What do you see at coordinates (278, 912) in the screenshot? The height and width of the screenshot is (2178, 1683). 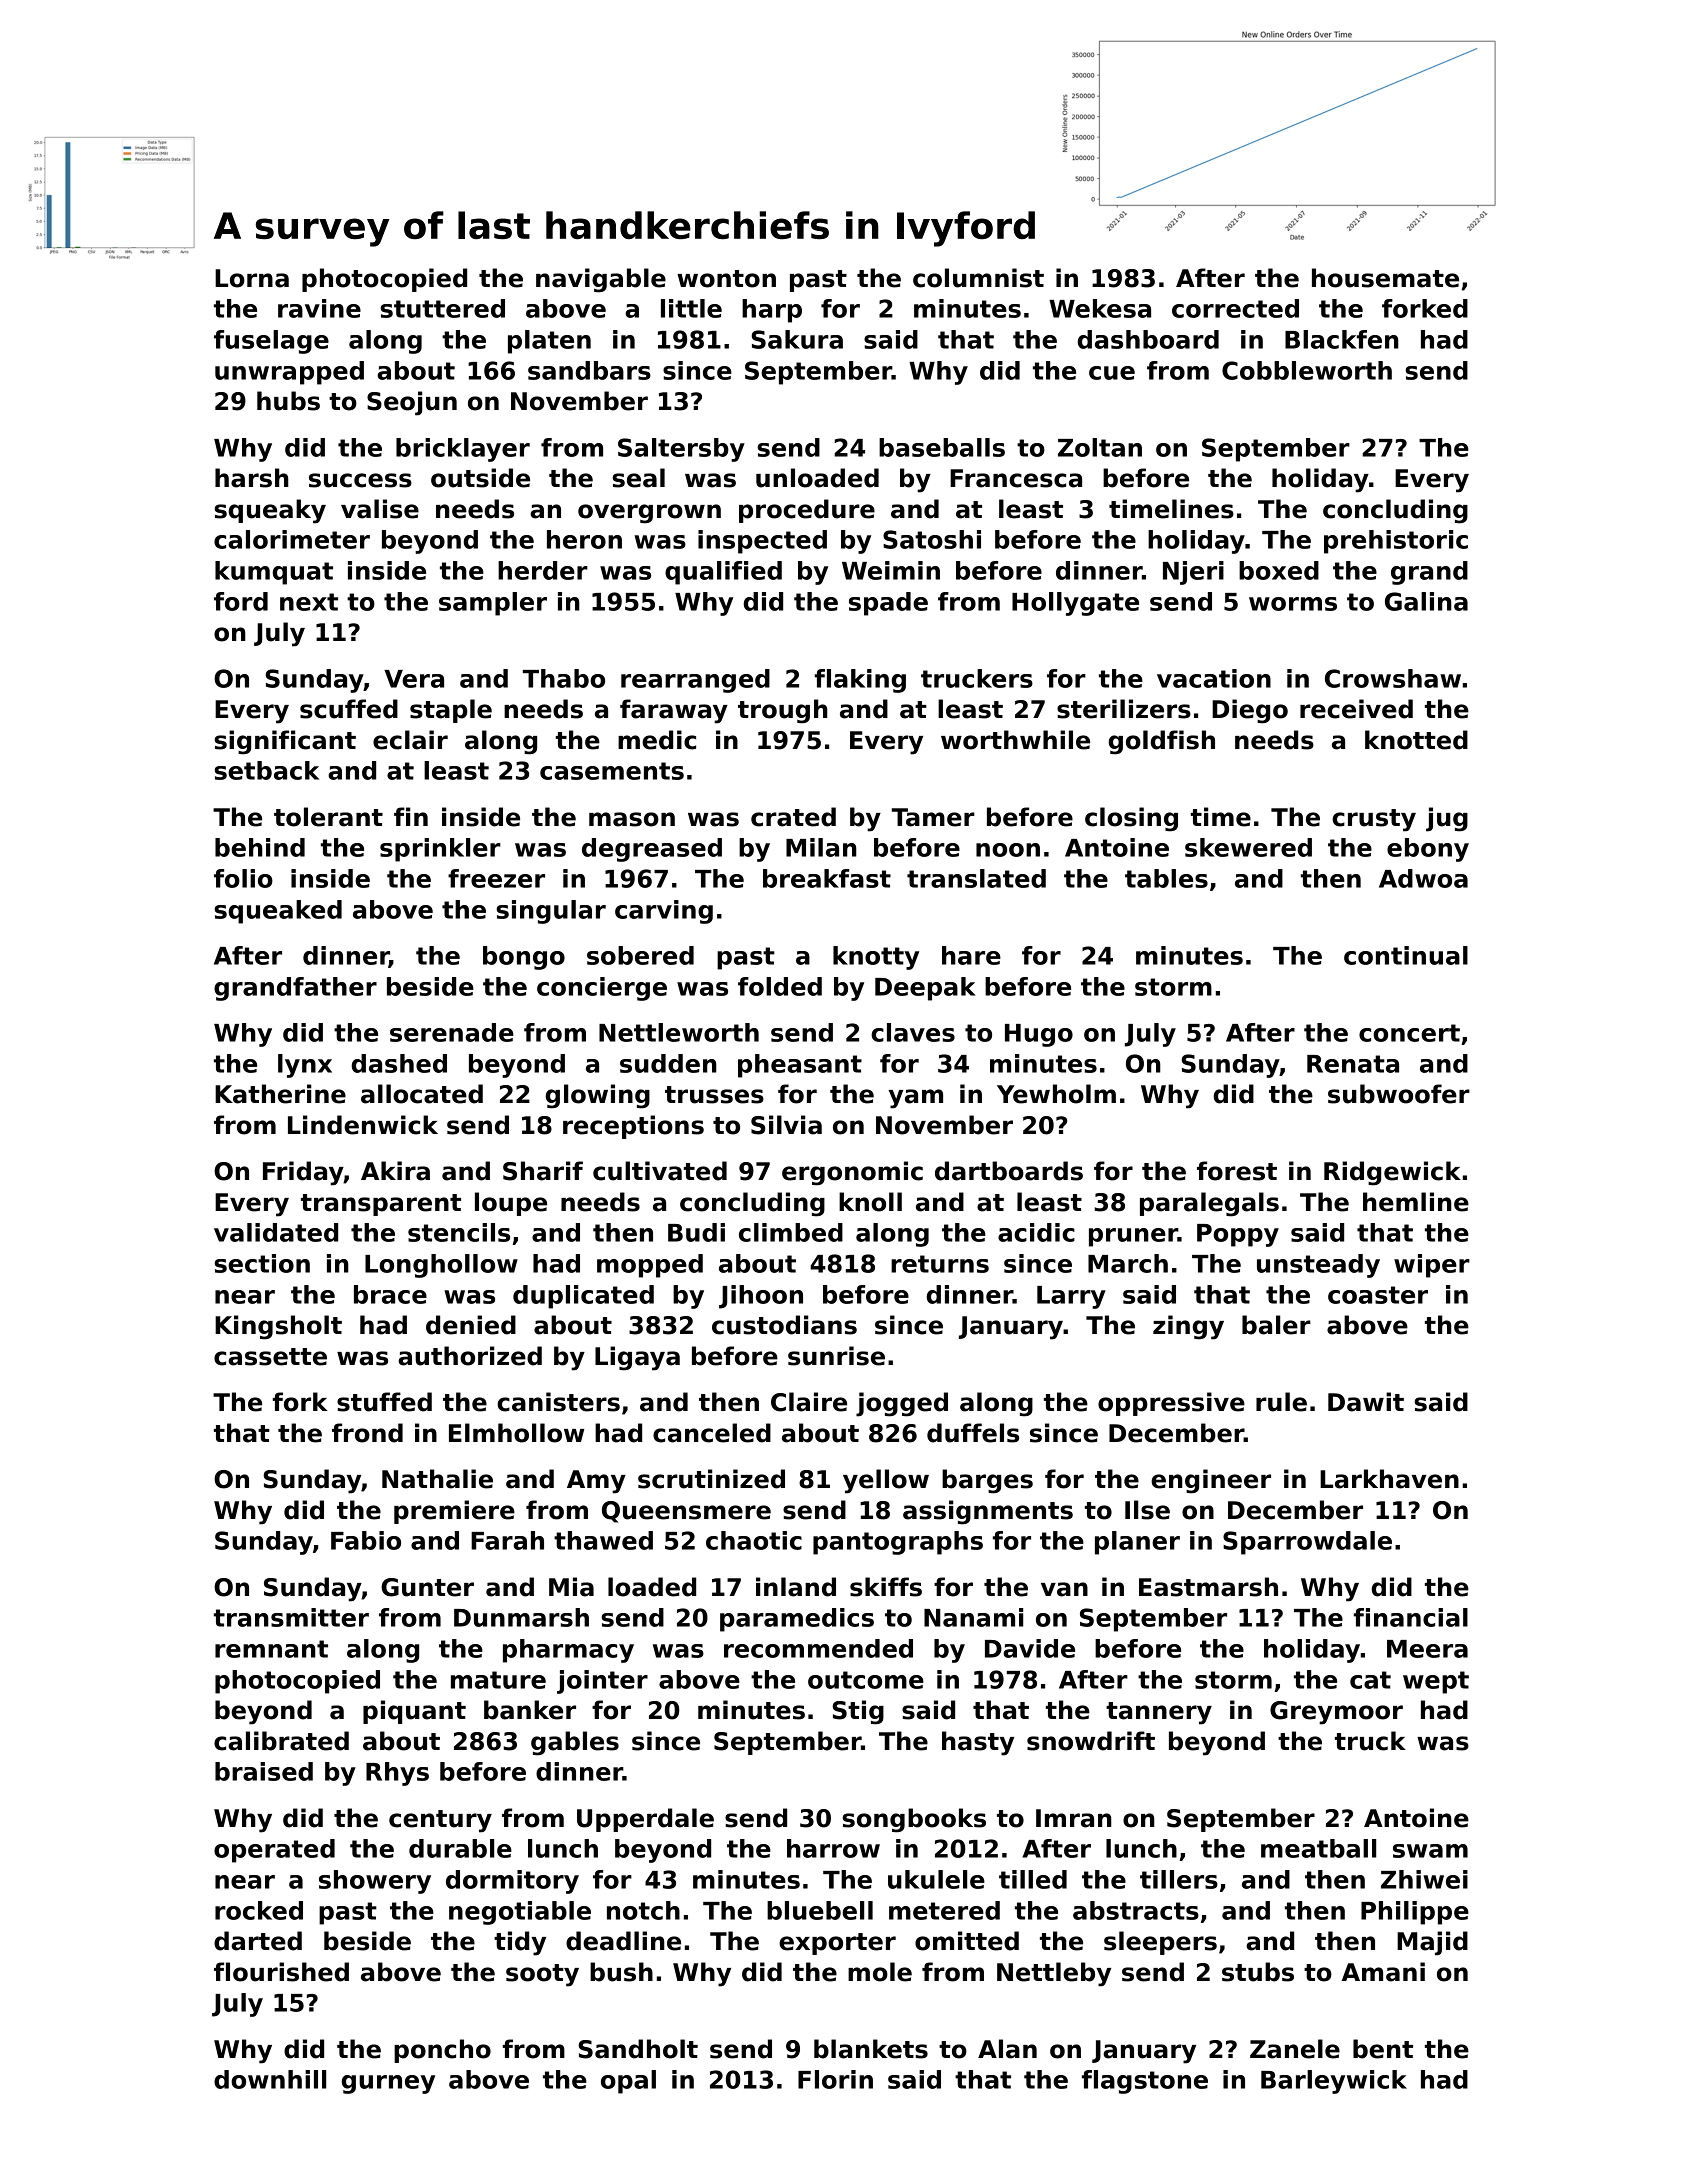 I see `squeaked` at bounding box center [278, 912].
